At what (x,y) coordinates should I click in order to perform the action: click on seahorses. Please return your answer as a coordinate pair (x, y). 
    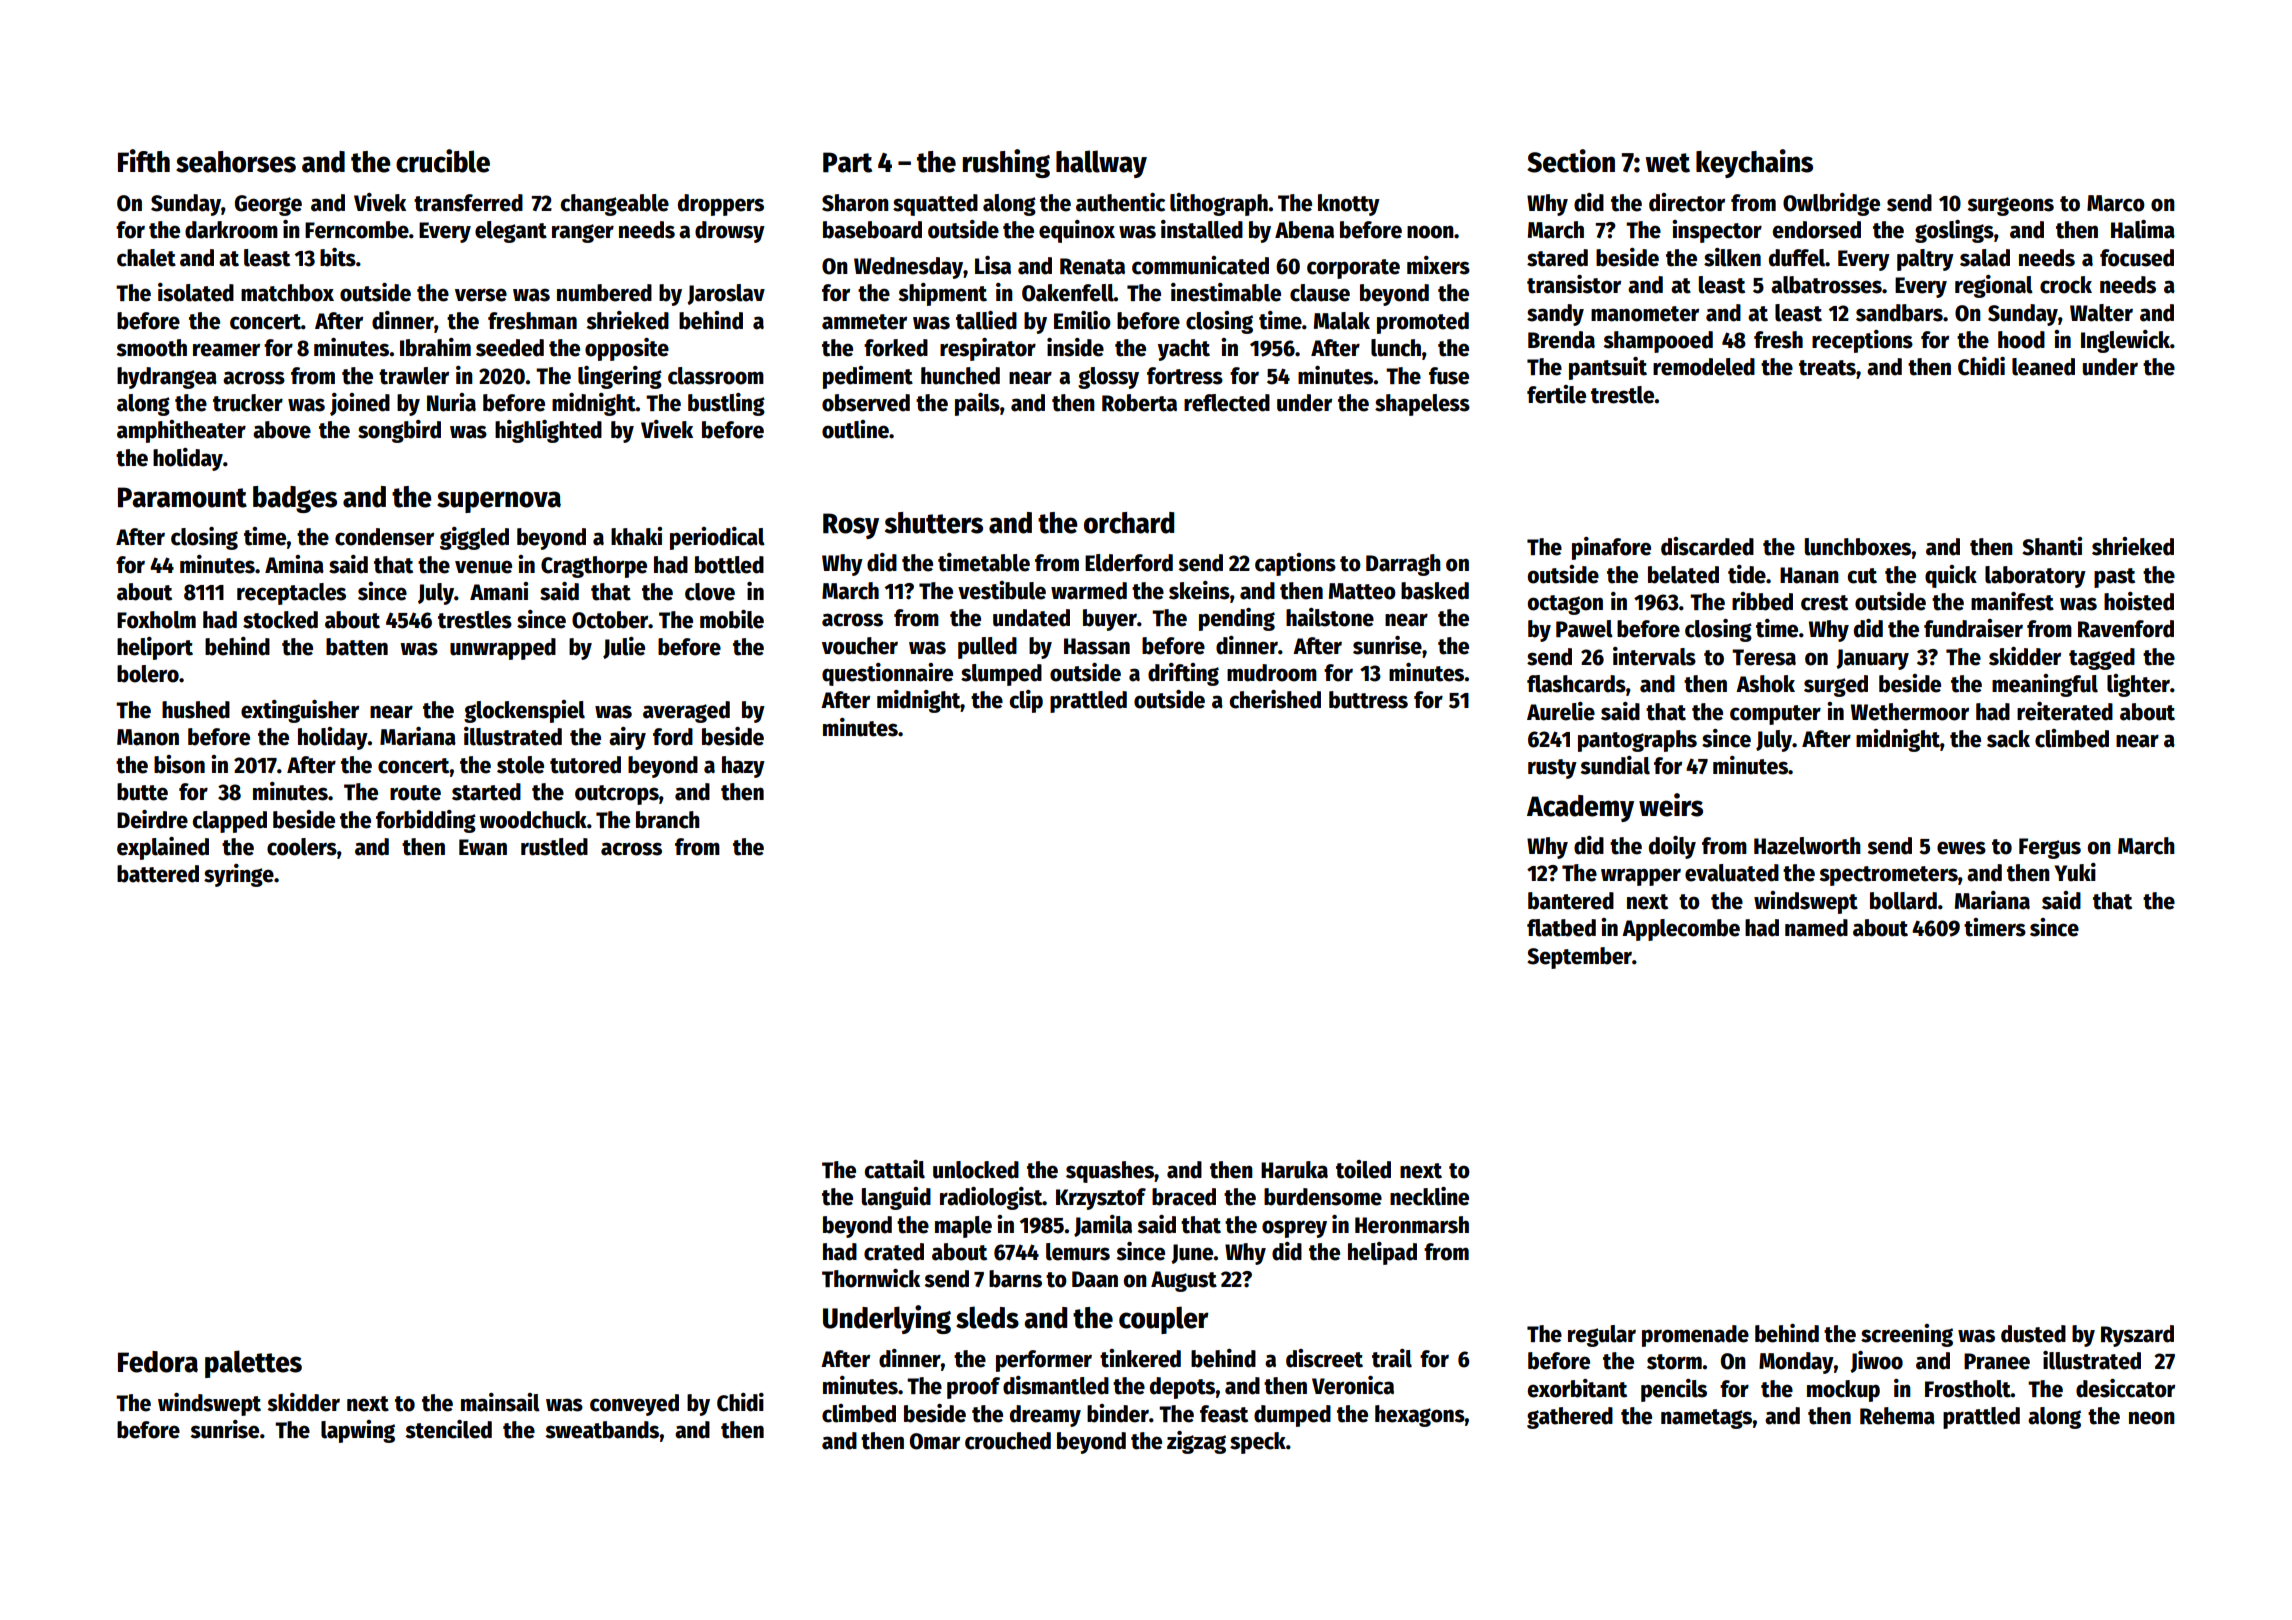
    Looking at the image, I should click on (236, 162).
